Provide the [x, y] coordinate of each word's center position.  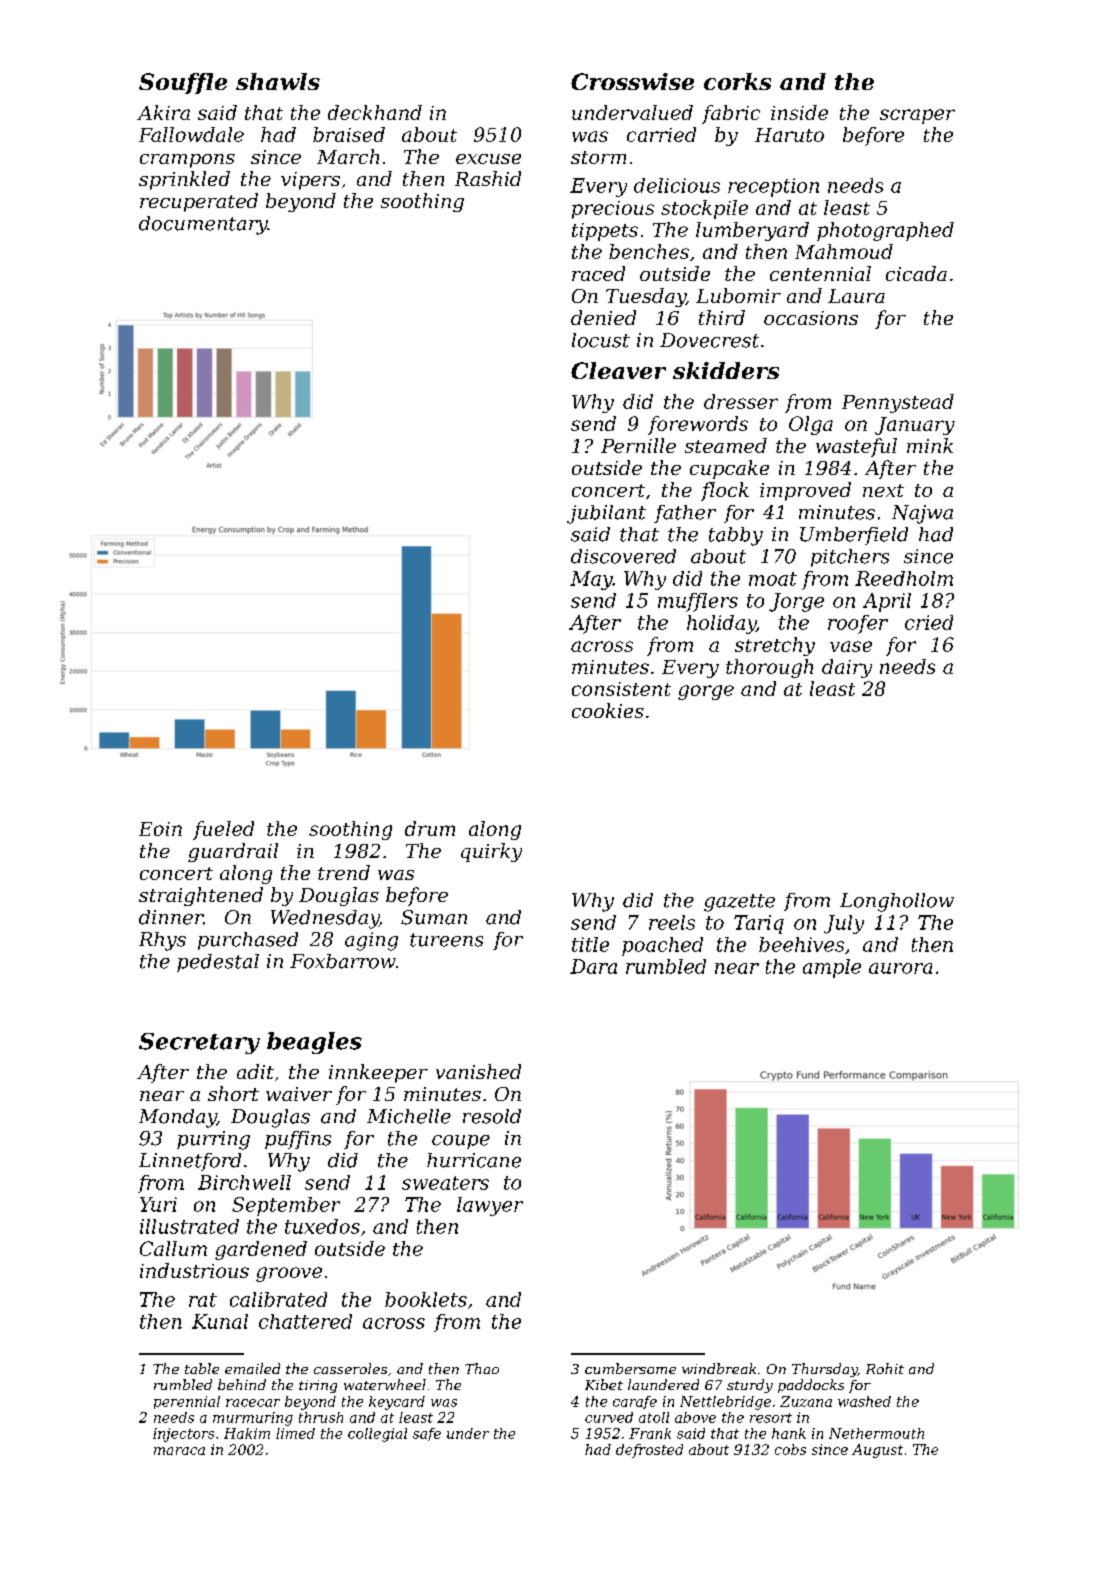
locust [601, 340]
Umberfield [854, 536]
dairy [847, 668]
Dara [593, 966]
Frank [650, 1433]
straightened [201, 896]
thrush [321, 1417]
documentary [203, 225]
